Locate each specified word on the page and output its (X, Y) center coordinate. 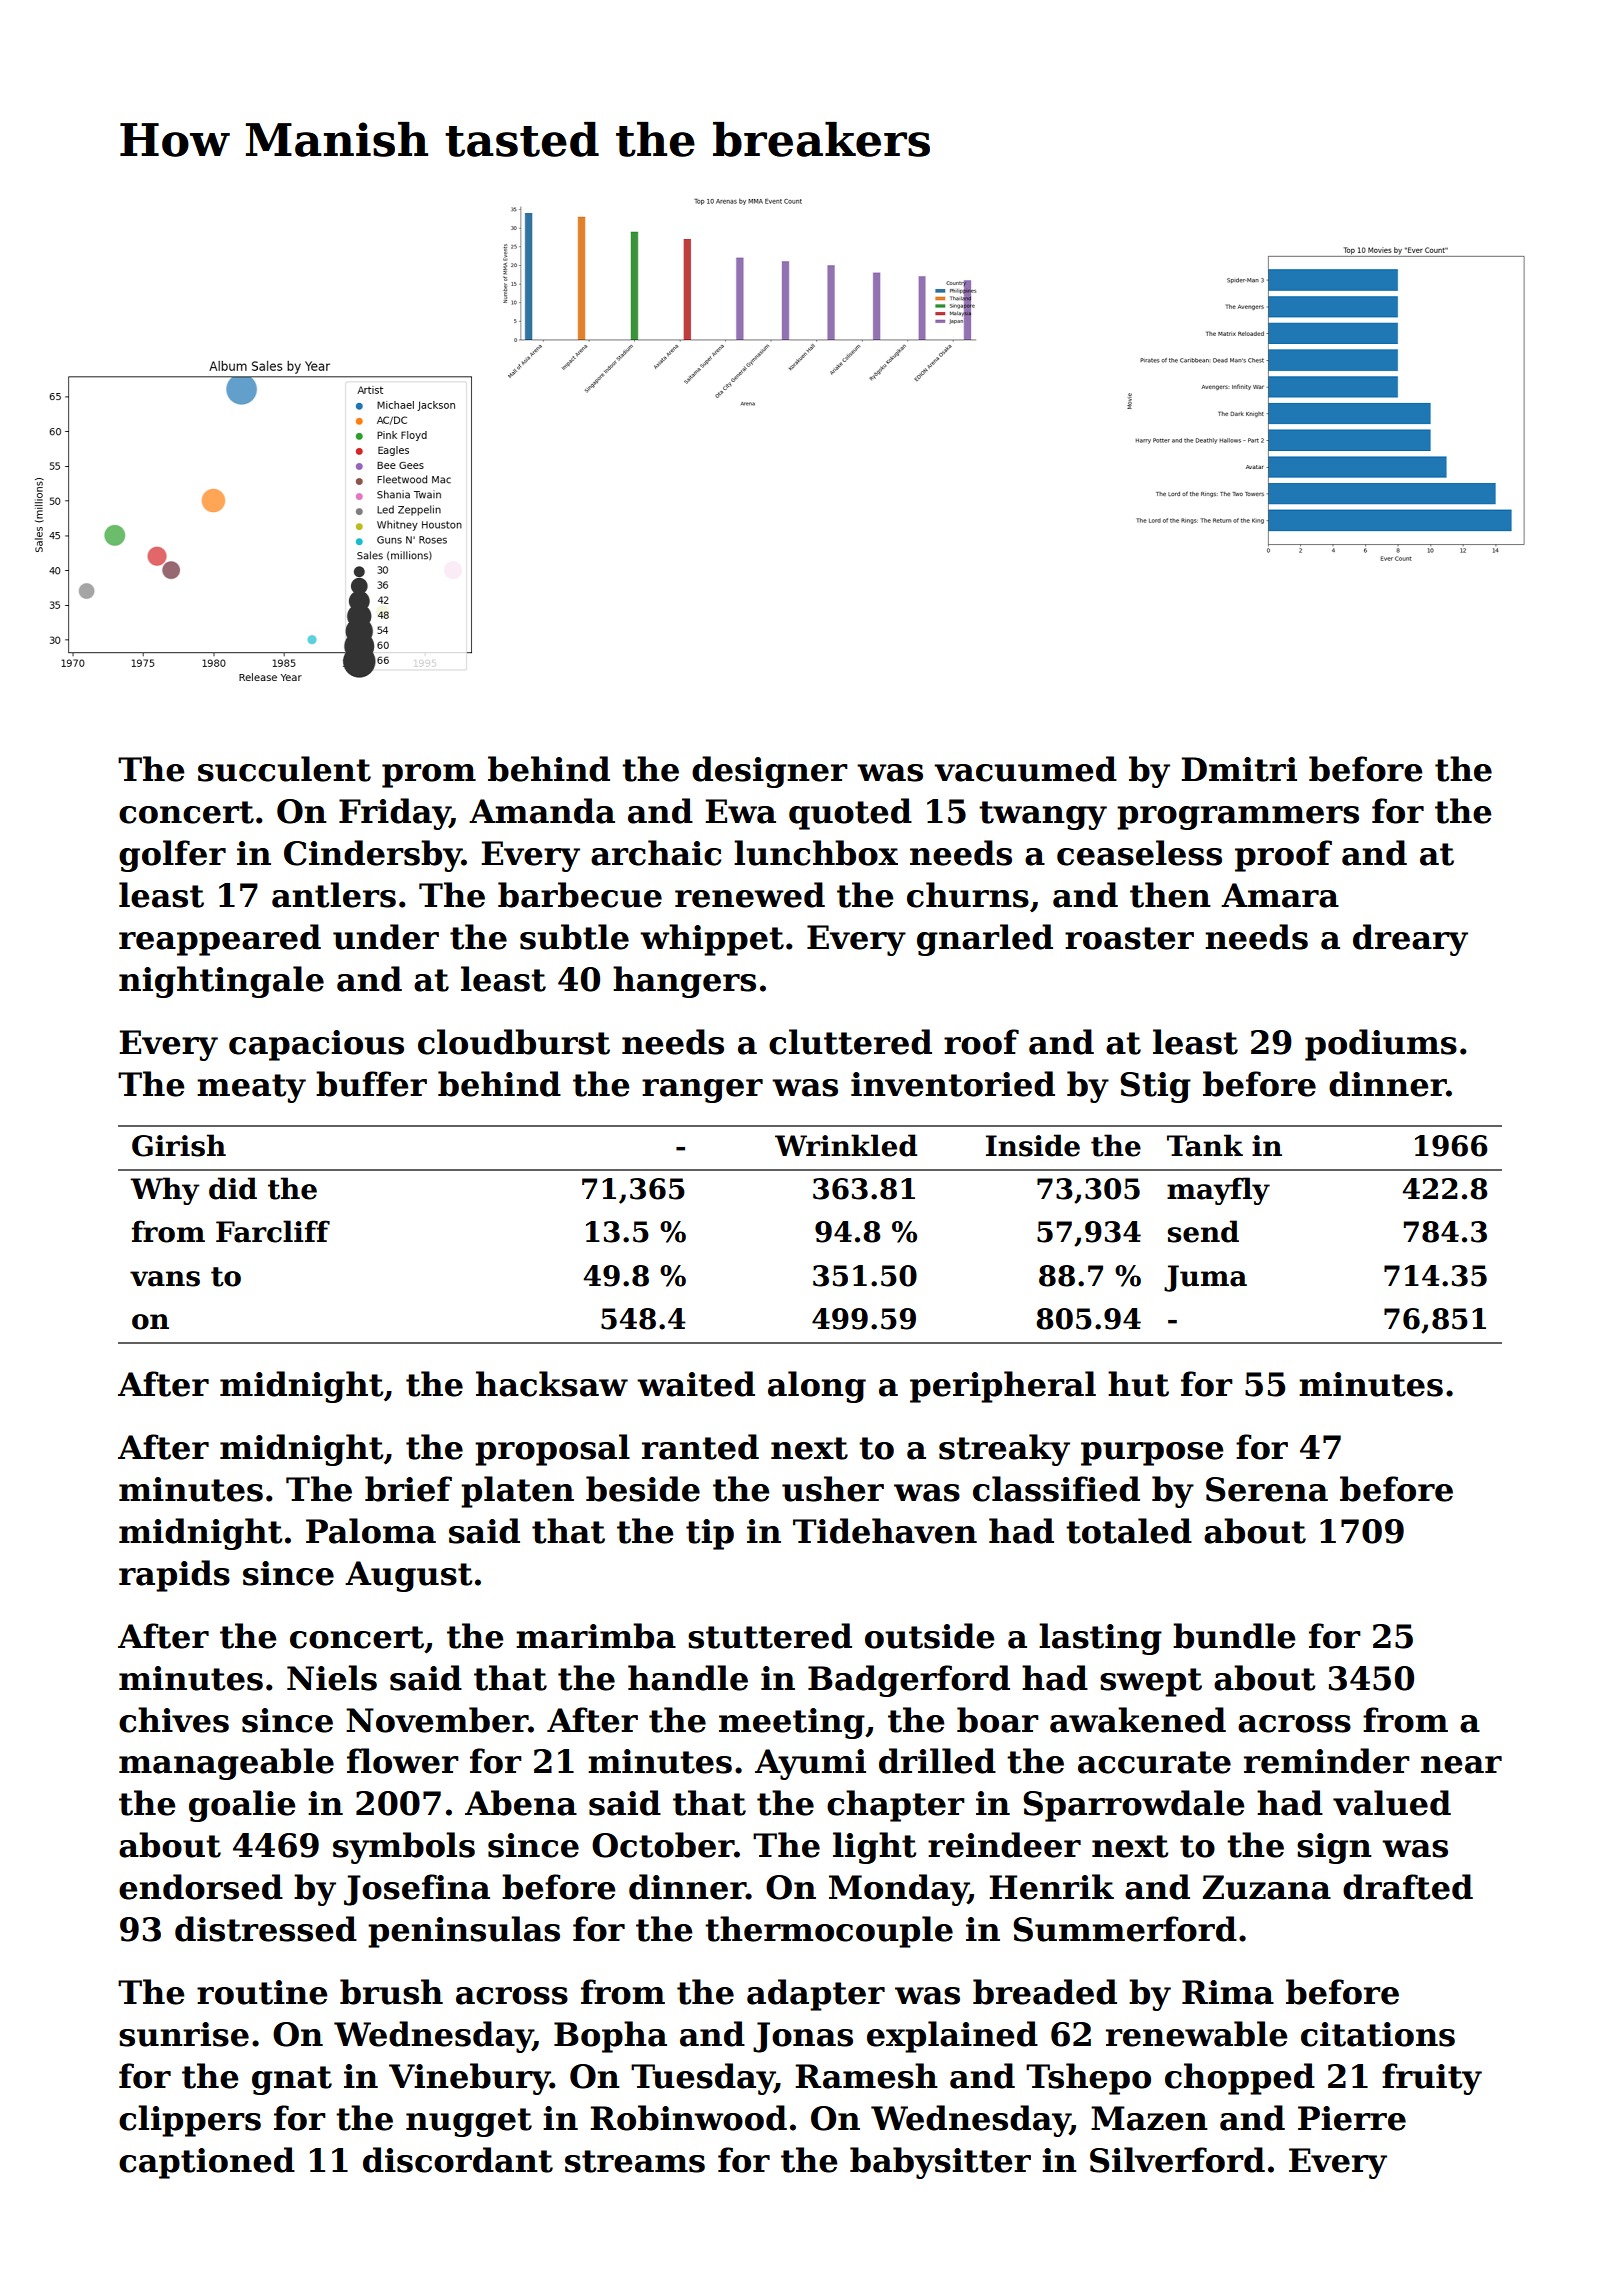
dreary (1410, 940)
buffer (371, 1084)
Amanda (542, 811)
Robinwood (688, 2118)
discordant (458, 2160)
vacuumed (1025, 769)
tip (710, 1534)
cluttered (850, 1042)
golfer (172, 856)
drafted (1408, 1887)
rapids (174, 1576)
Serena (1267, 1489)
